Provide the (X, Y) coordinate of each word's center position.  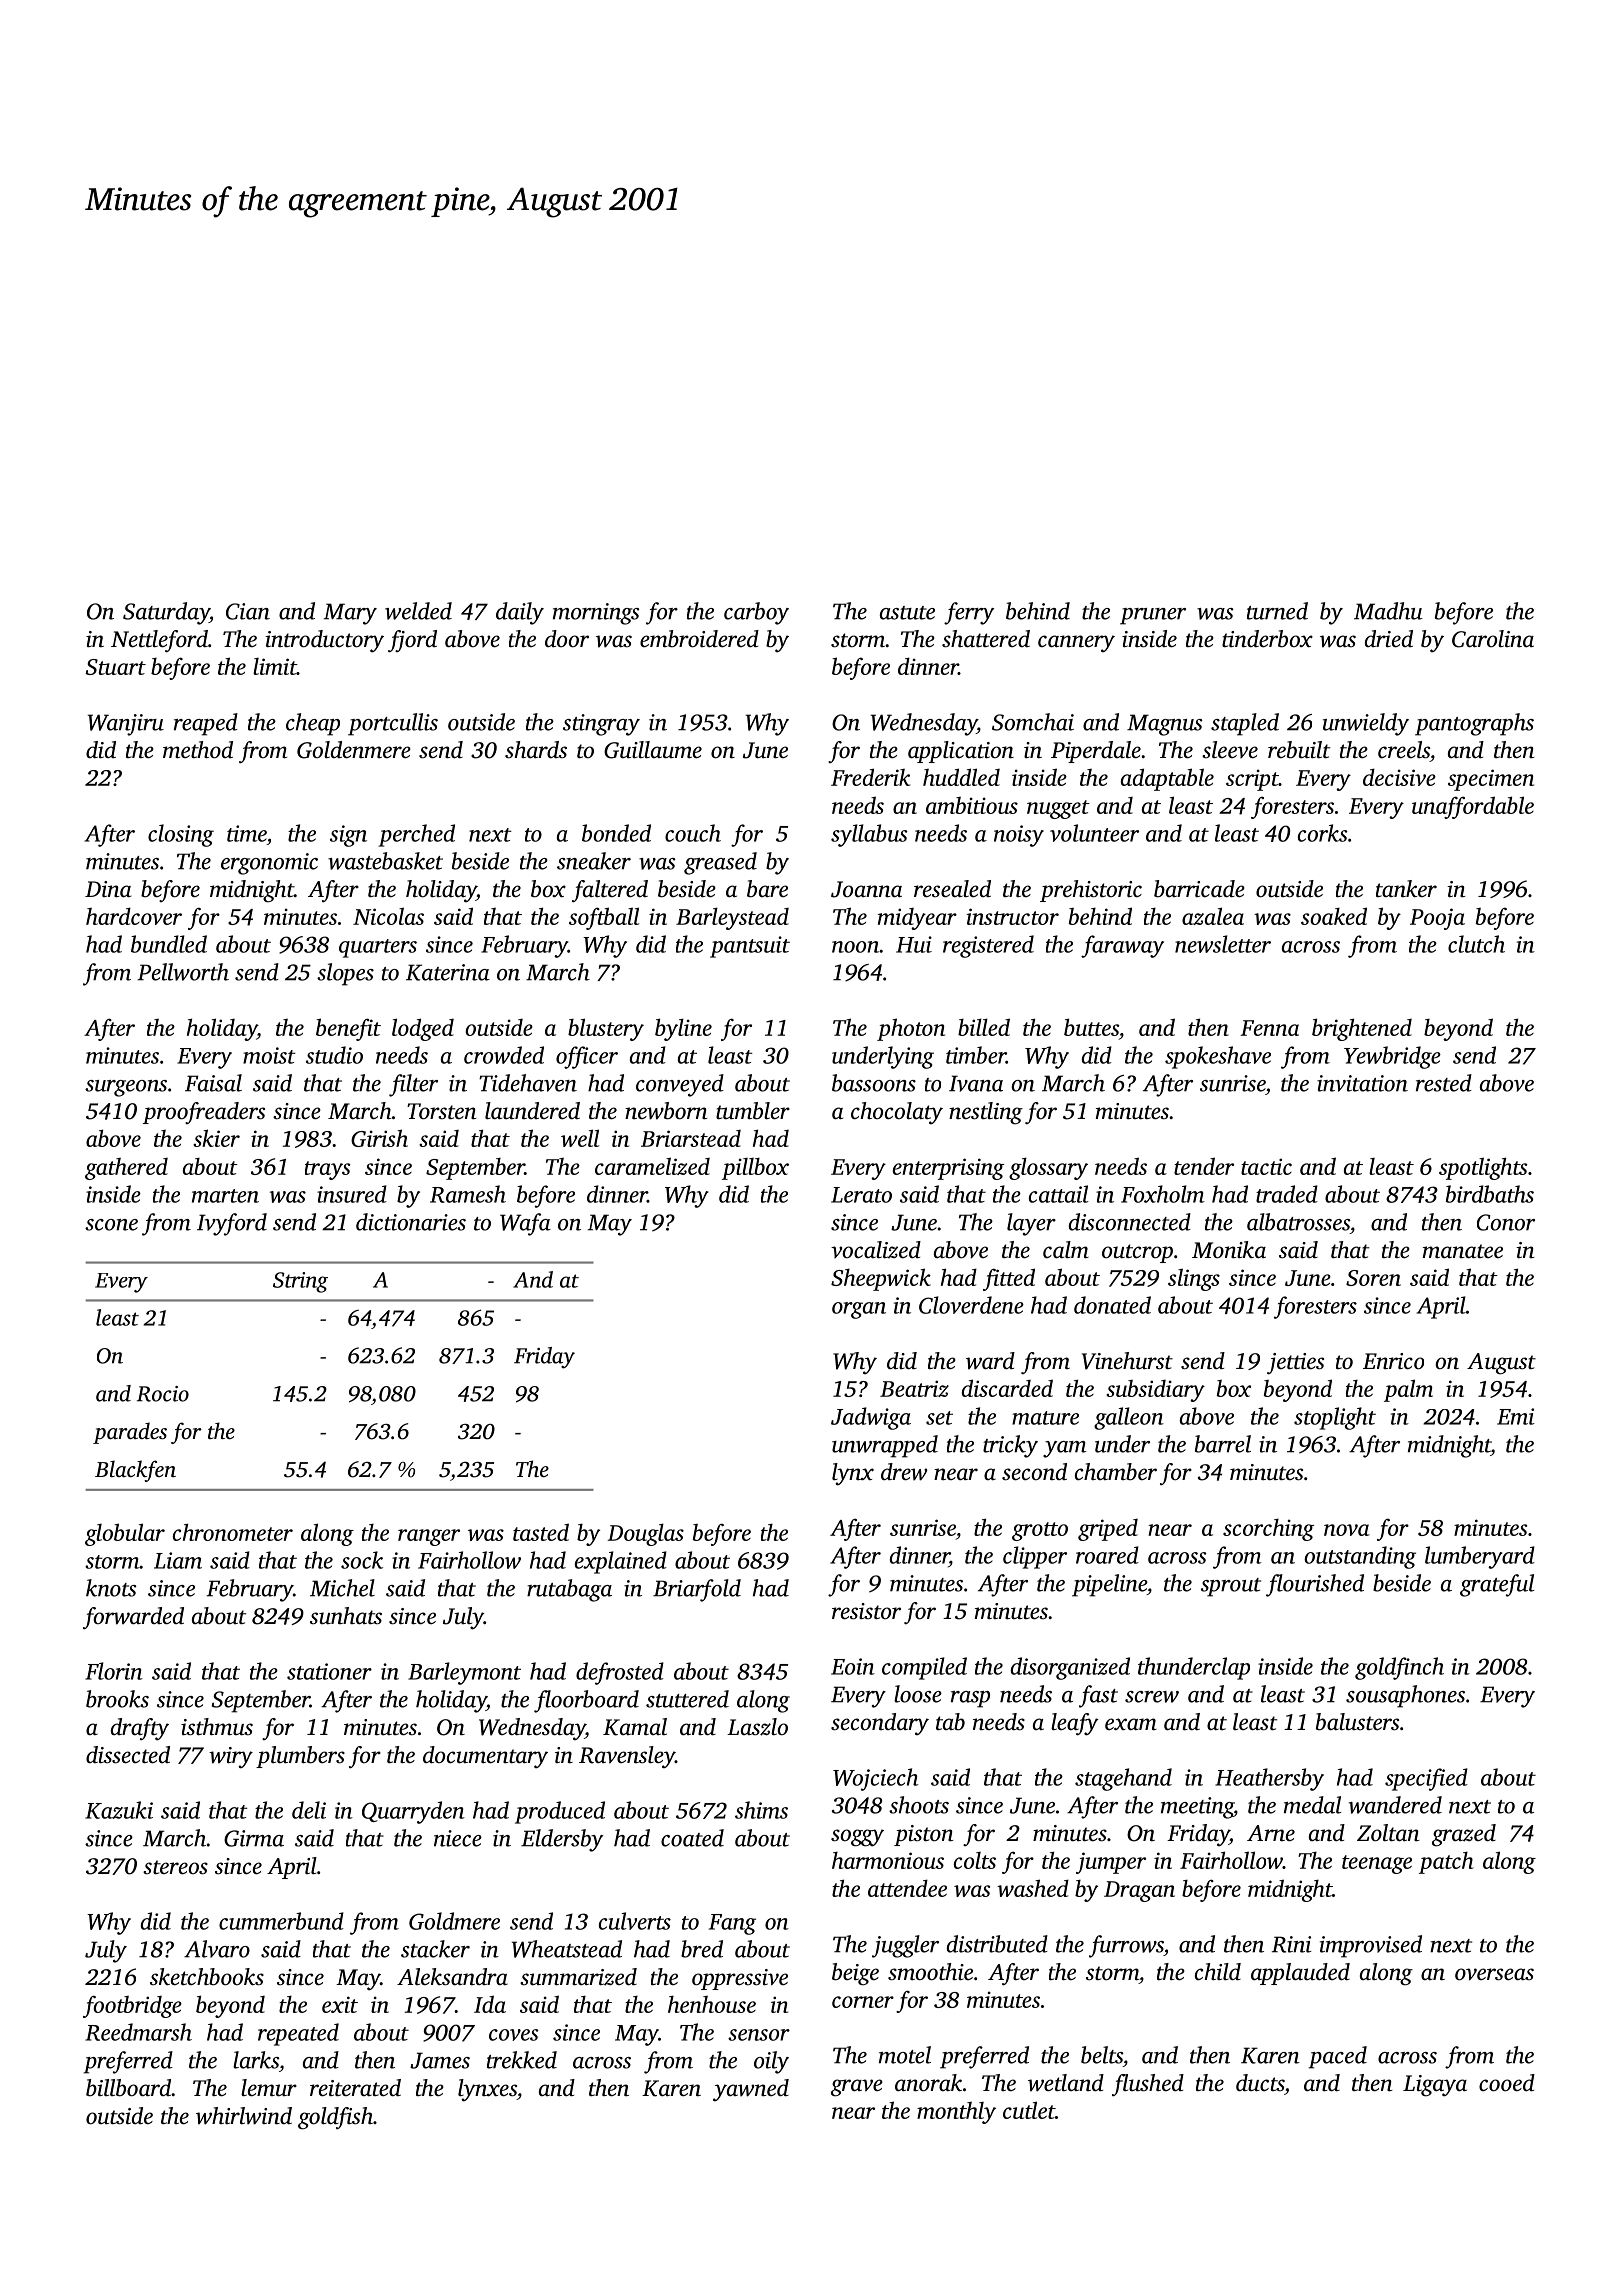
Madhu (1388, 611)
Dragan (1139, 1891)
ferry (969, 613)
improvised (1371, 1946)
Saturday (166, 613)
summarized (578, 1977)
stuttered (687, 1699)
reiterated (355, 2088)
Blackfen (135, 1471)
